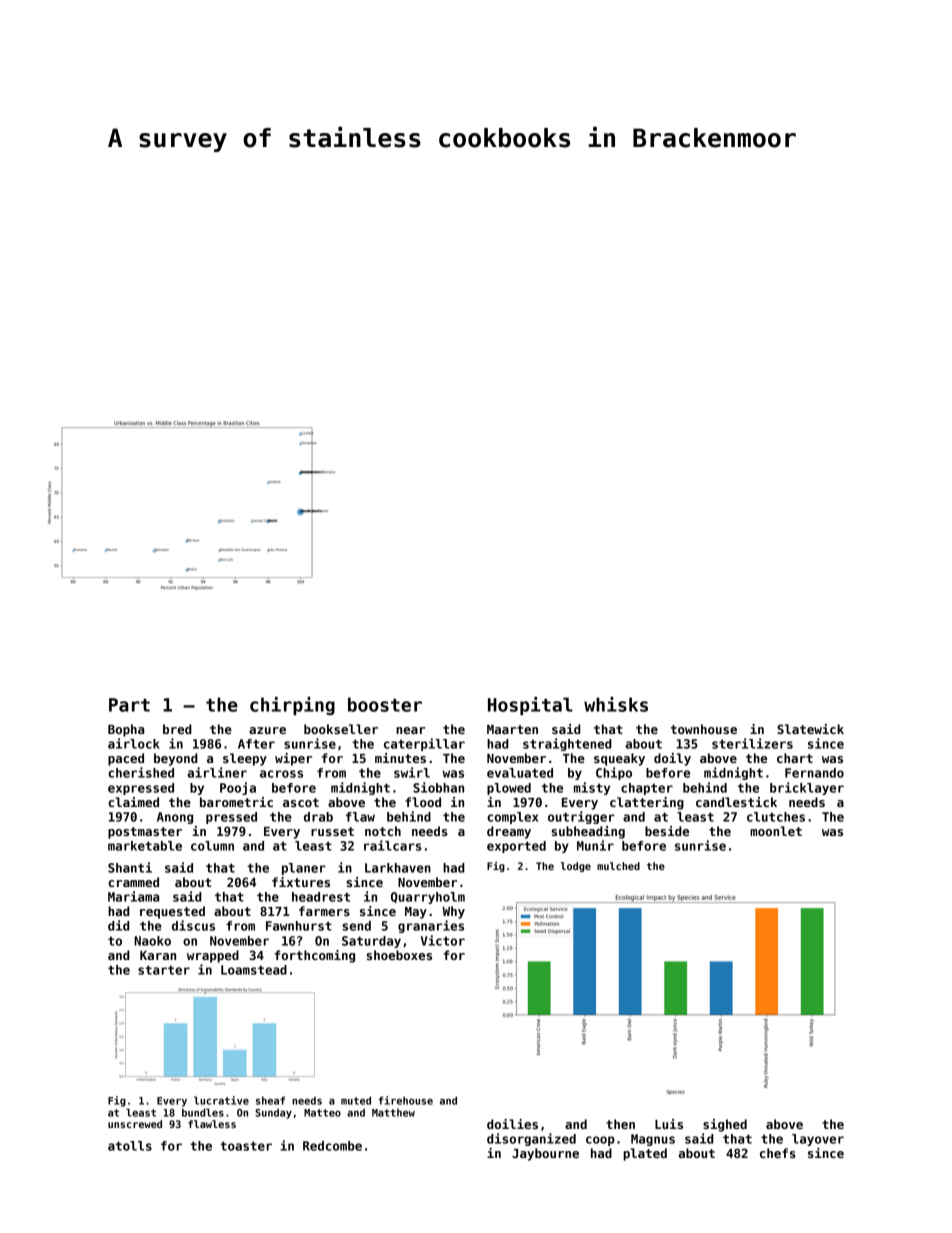  What do you see at coordinates (616, 704) in the screenshot?
I see `whisks` at bounding box center [616, 704].
